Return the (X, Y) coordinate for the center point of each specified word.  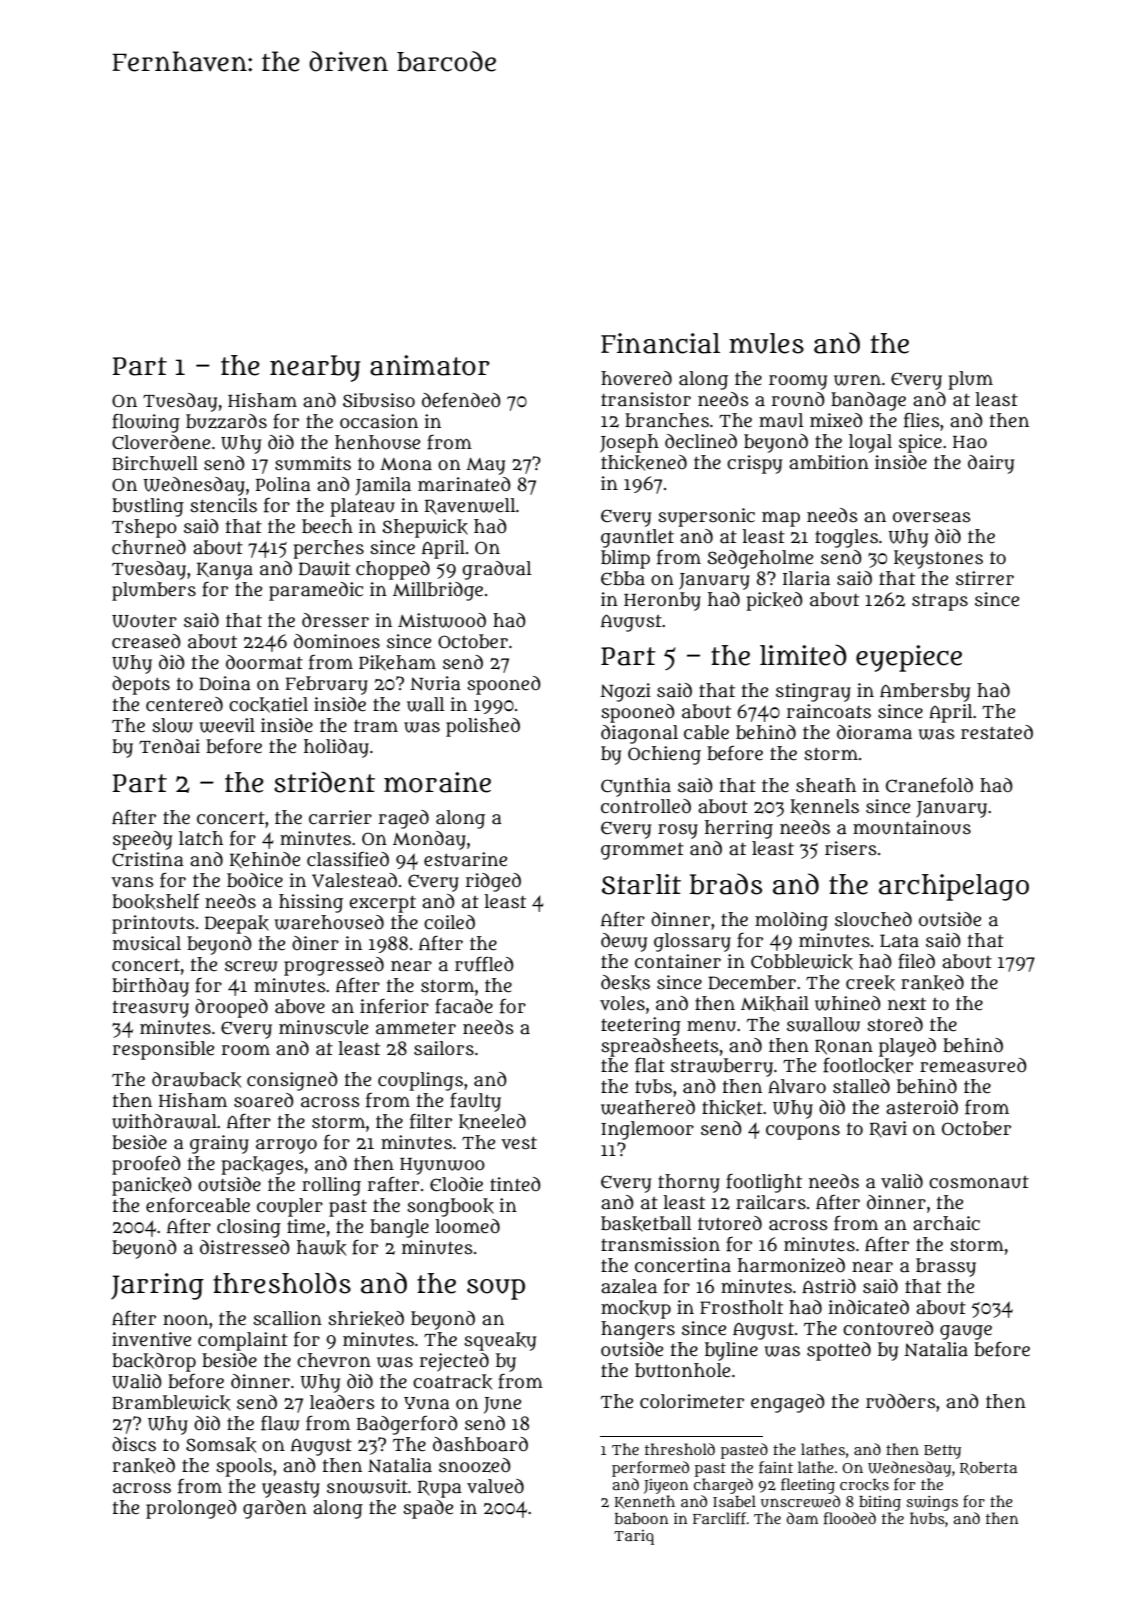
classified (348, 859)
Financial (660, 343)
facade (464, 1006)
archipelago (954, 887)
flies (922, 420)
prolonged (191, 1509)
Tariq (634, 1537)
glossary (692, 942)
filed (916, 961)
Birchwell (155, 463)
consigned (292, 1081)
